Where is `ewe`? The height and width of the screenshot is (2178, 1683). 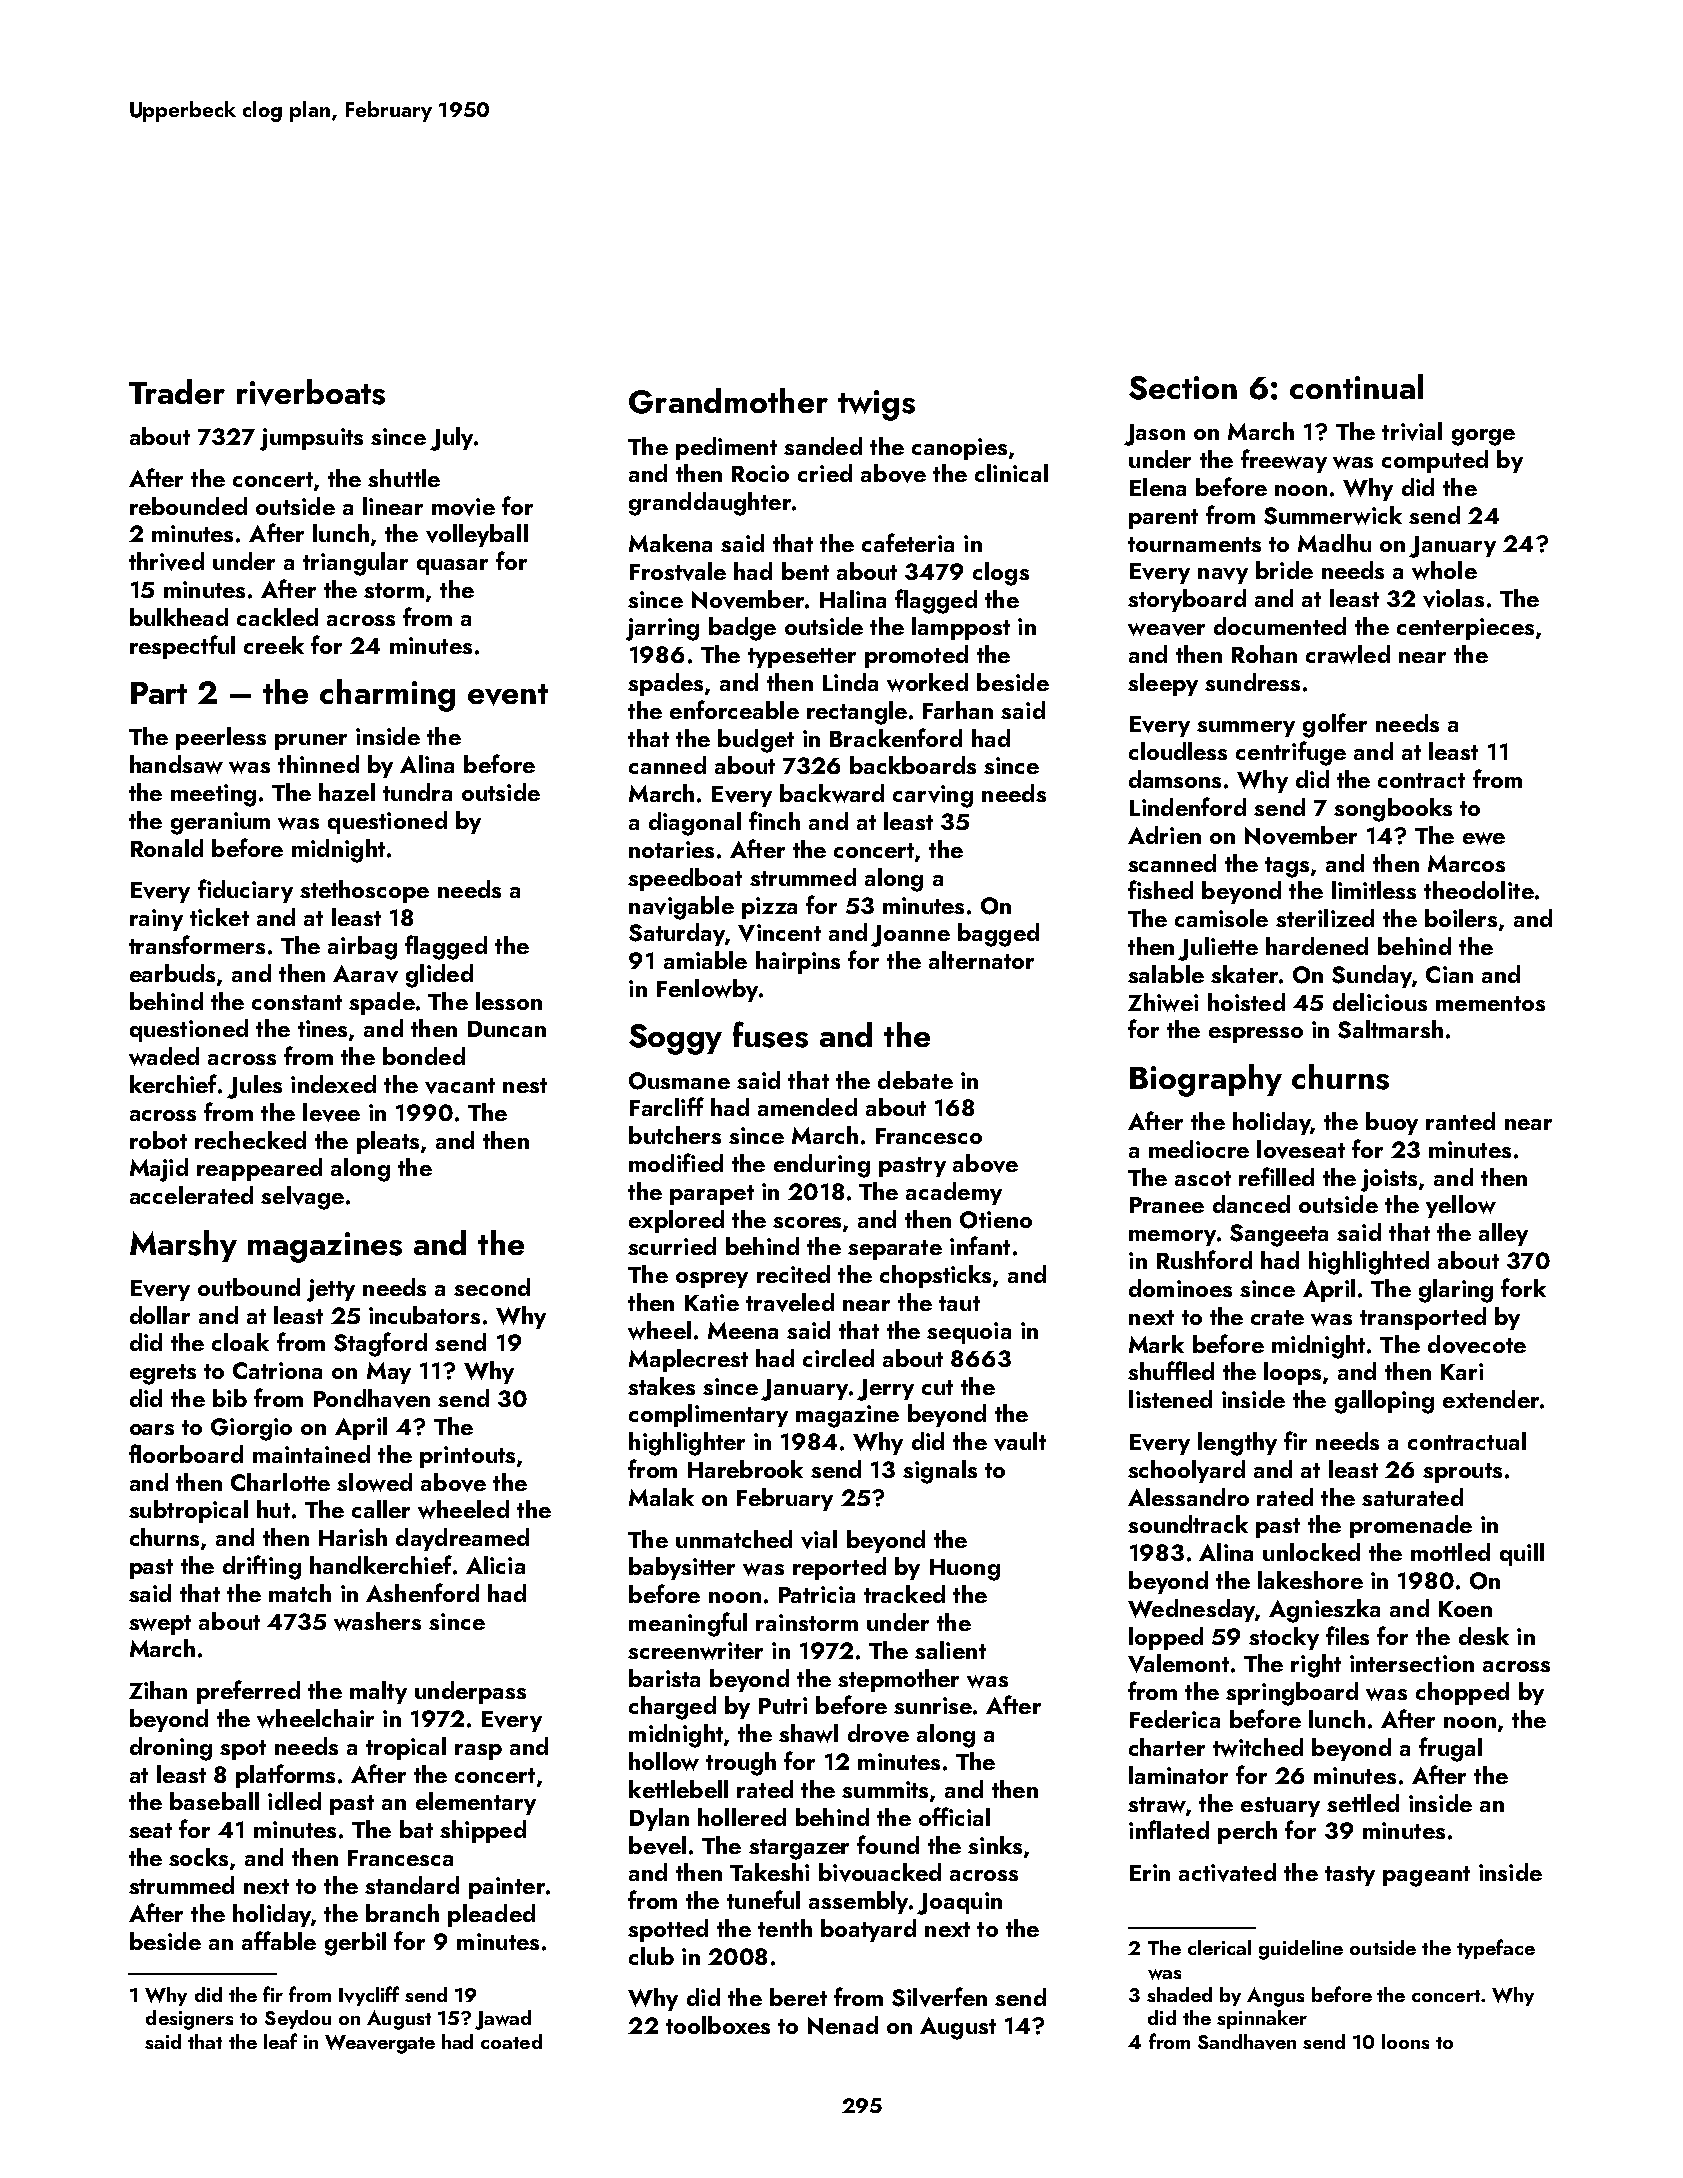 ewe is located at coordinates (1484, 838).
